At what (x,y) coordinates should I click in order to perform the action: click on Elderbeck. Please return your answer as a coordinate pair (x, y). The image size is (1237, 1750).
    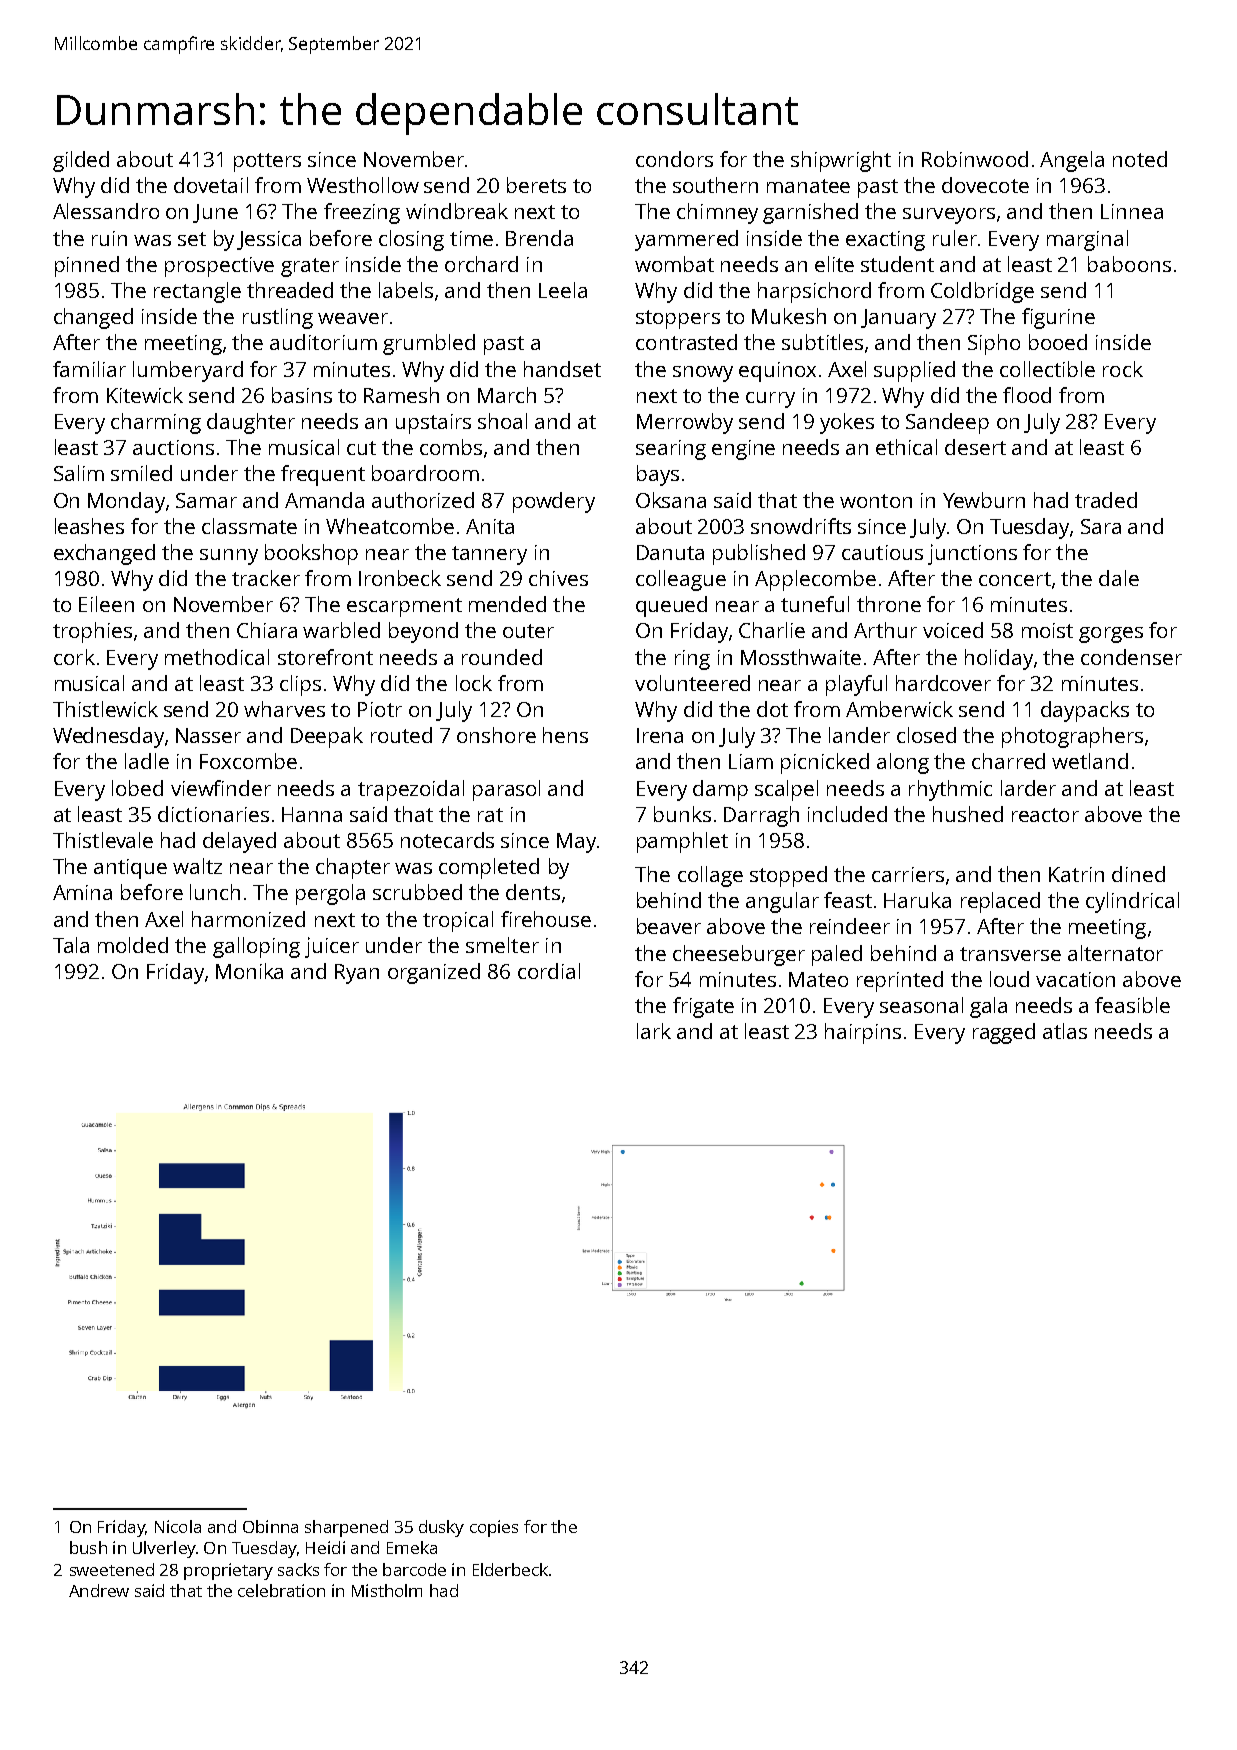
    Looking at the image, I should click on (510, 1569).
